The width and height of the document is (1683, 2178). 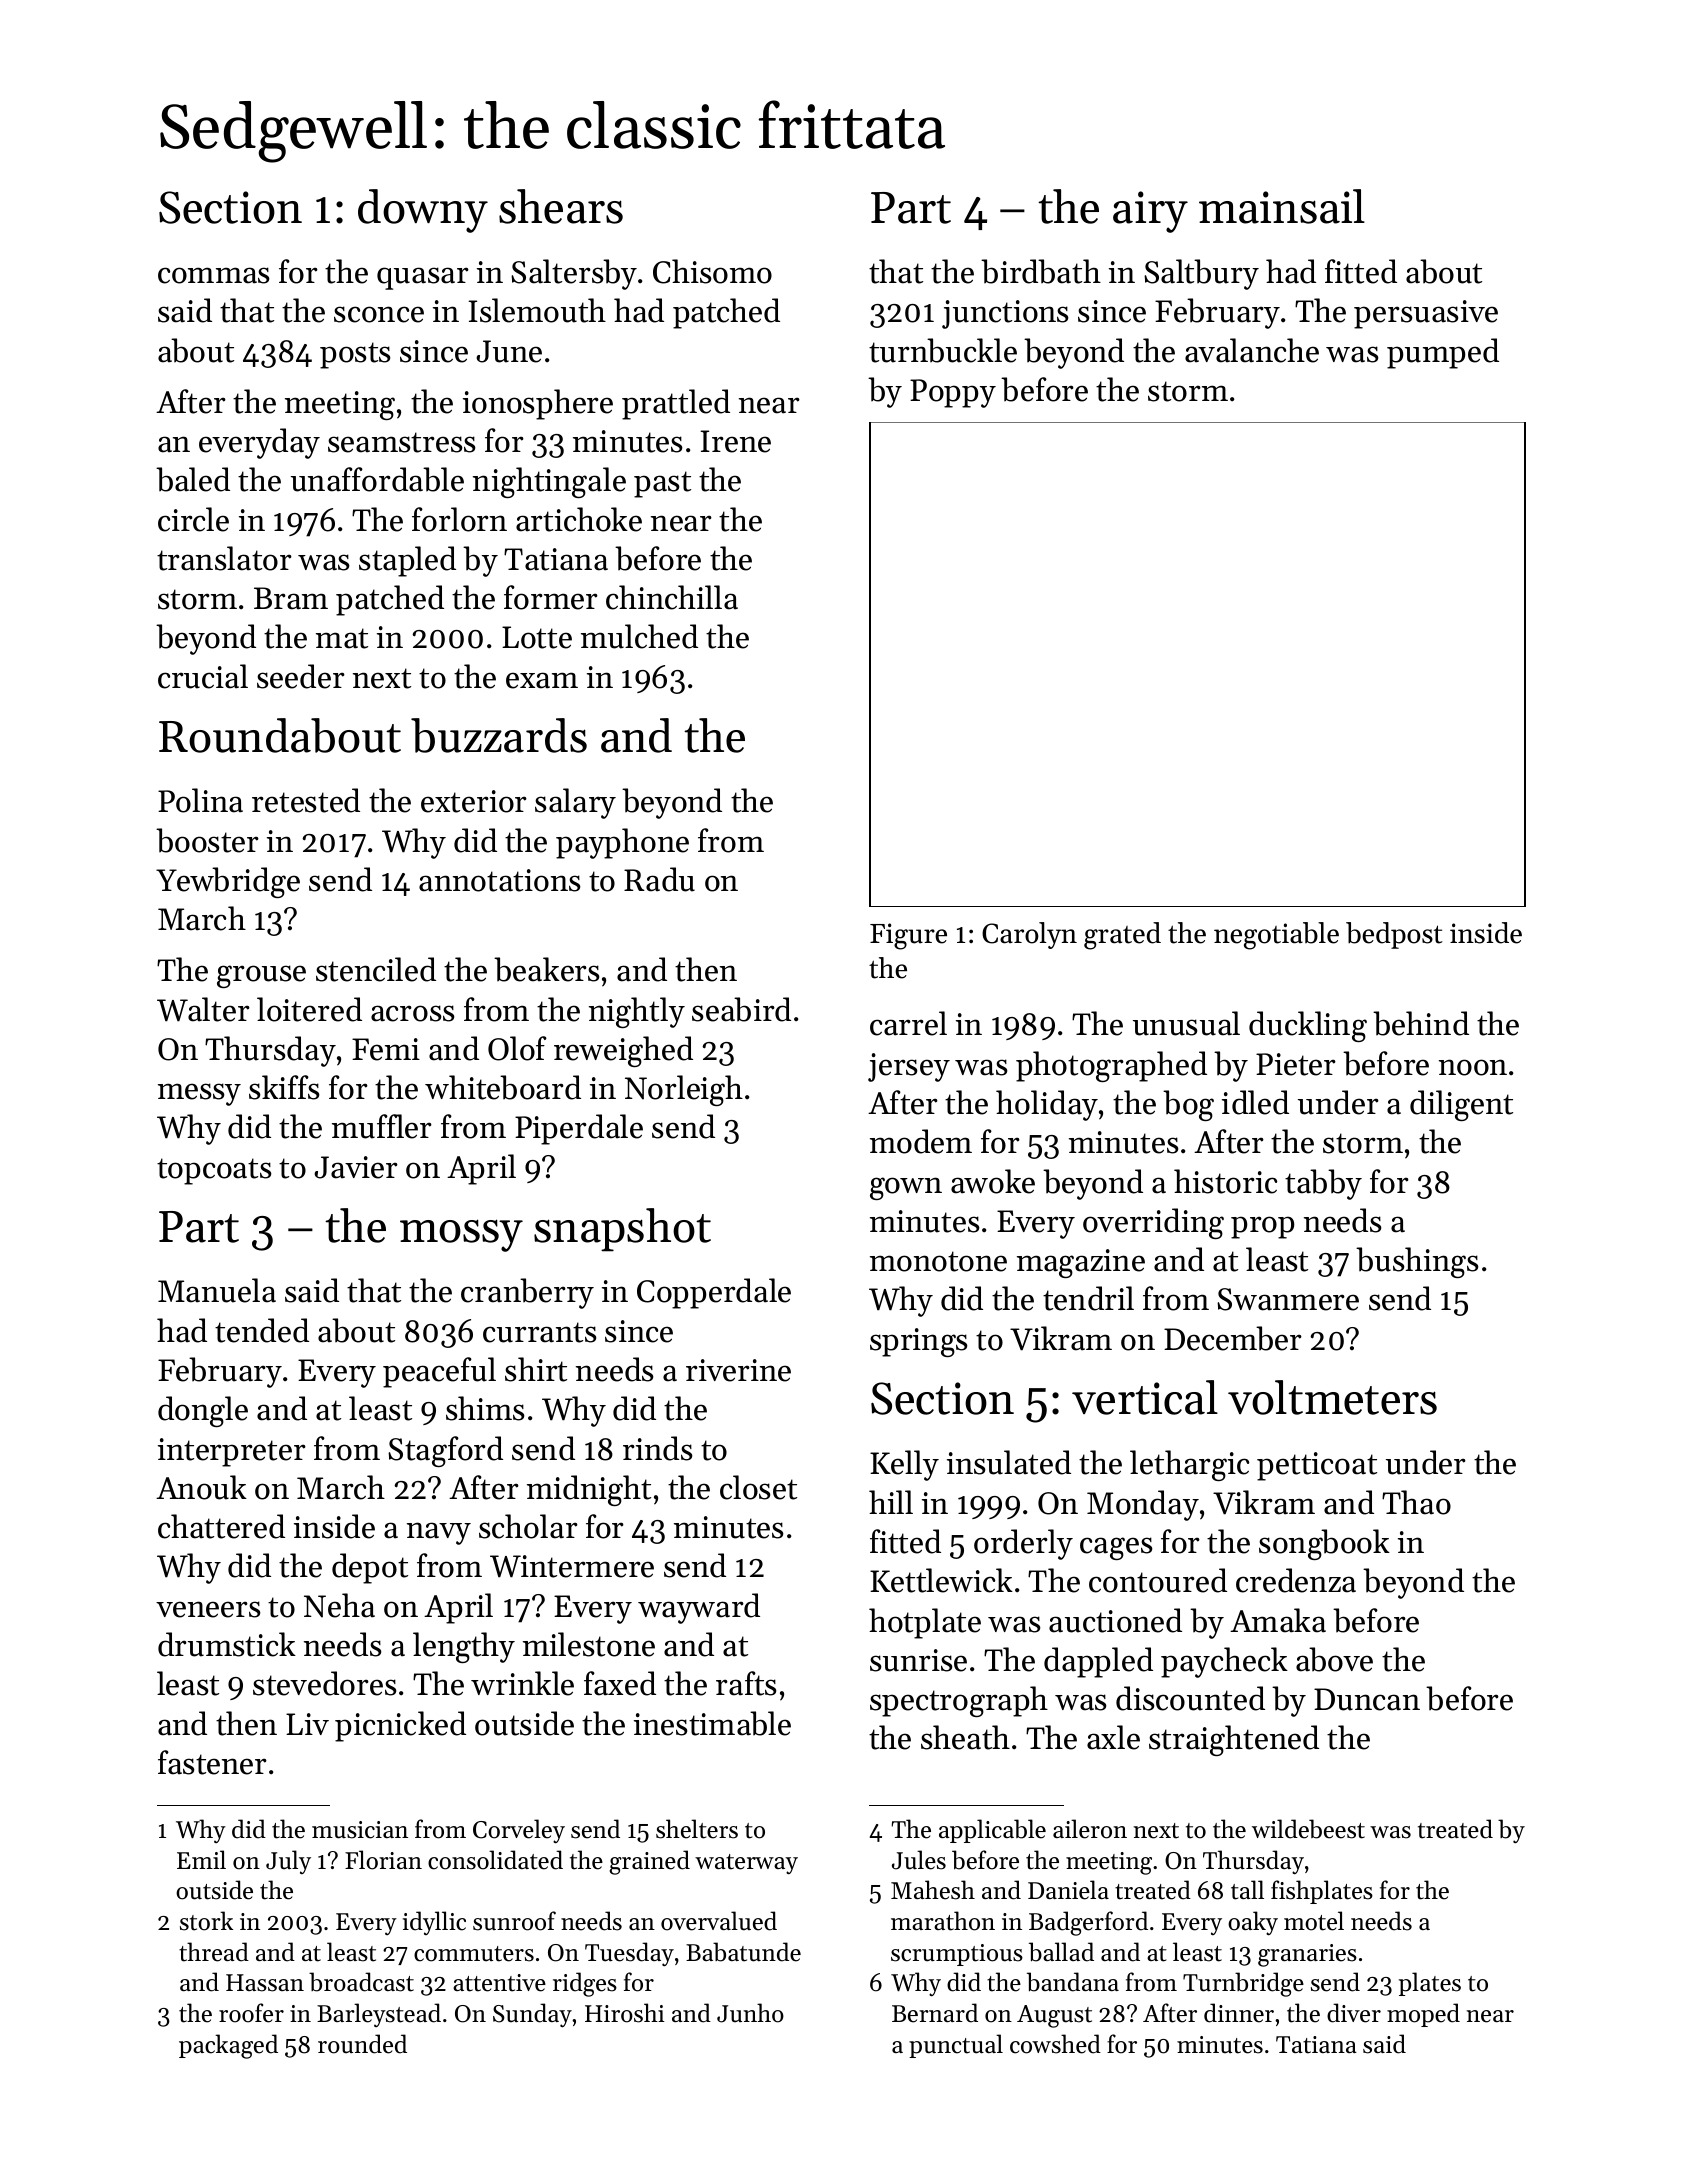 I want to click on airy, so click(x=1150, y=212).
